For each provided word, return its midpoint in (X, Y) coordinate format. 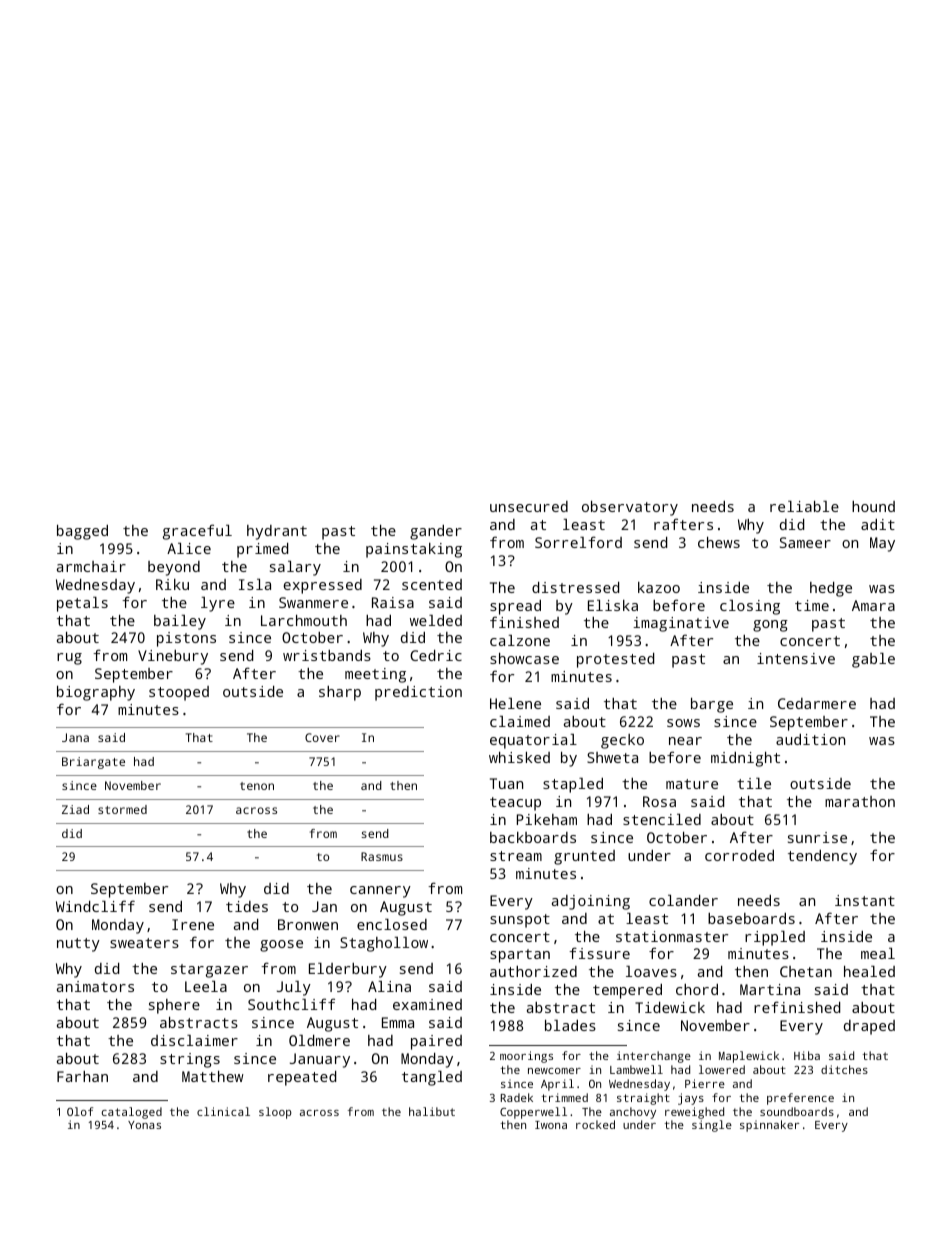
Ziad (75, 809)
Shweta (612, 757)
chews (719, 542)
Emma (398, 1022)
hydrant (277, 532)
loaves (651, 971)
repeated (302, 1078)
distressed (575, 587)
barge (712, 705)
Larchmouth (304, 620)
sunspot (520, 921)
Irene (193, 924)
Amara (873, 605)
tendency (822, 857)
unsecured (529, 506)
